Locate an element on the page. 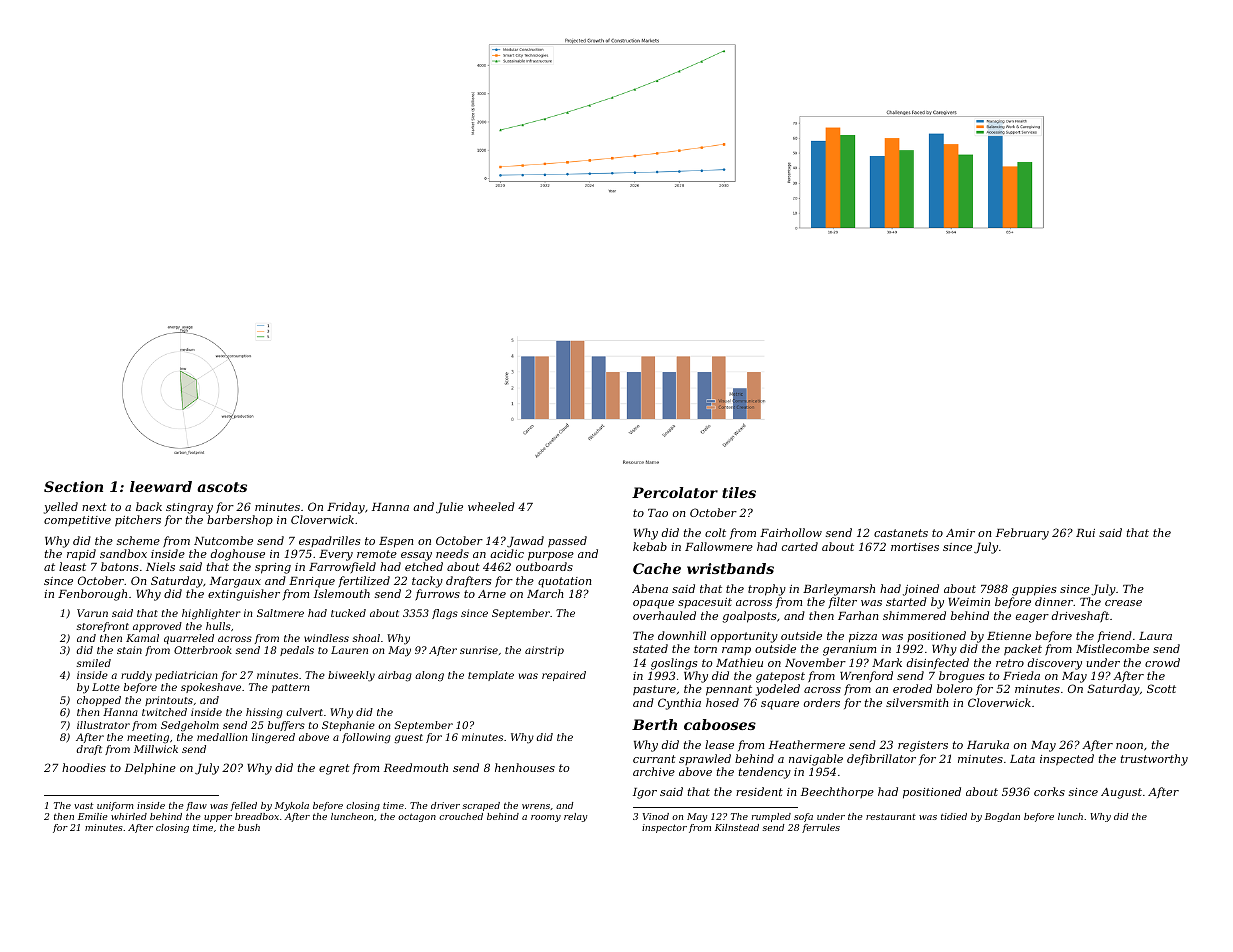 The image size is (1233, 952). competitive is located at coordinates (77, 521).
